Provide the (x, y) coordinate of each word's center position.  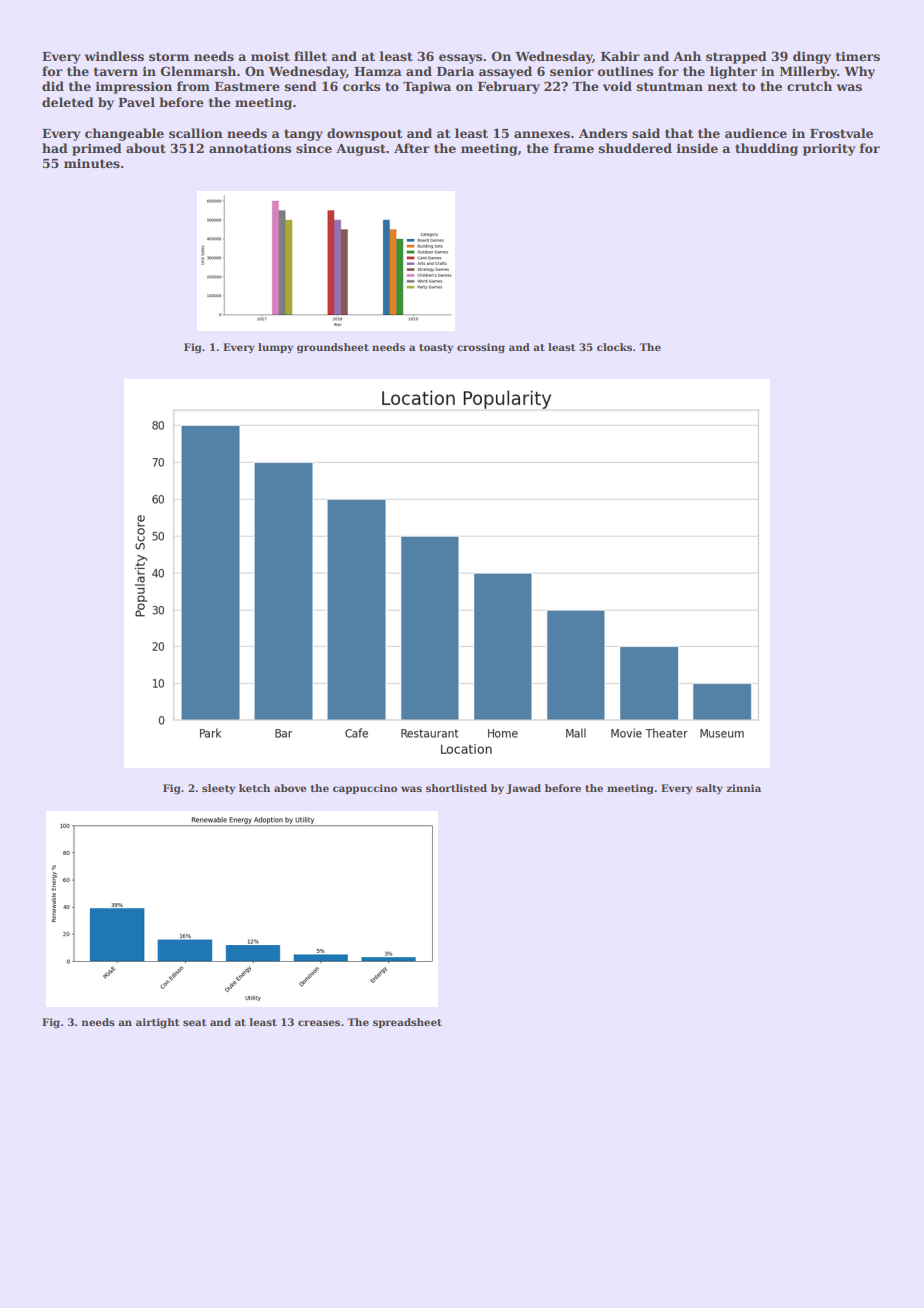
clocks (614, 347)
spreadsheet (407, 1023)
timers (858, 56)
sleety (218, 789)
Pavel (136, 102)
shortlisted (456, 788)
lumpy (275, 348)
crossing (481, 348)
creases (319, 1023)
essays (460, 59)
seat (194, 1022)
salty (709, 789)
